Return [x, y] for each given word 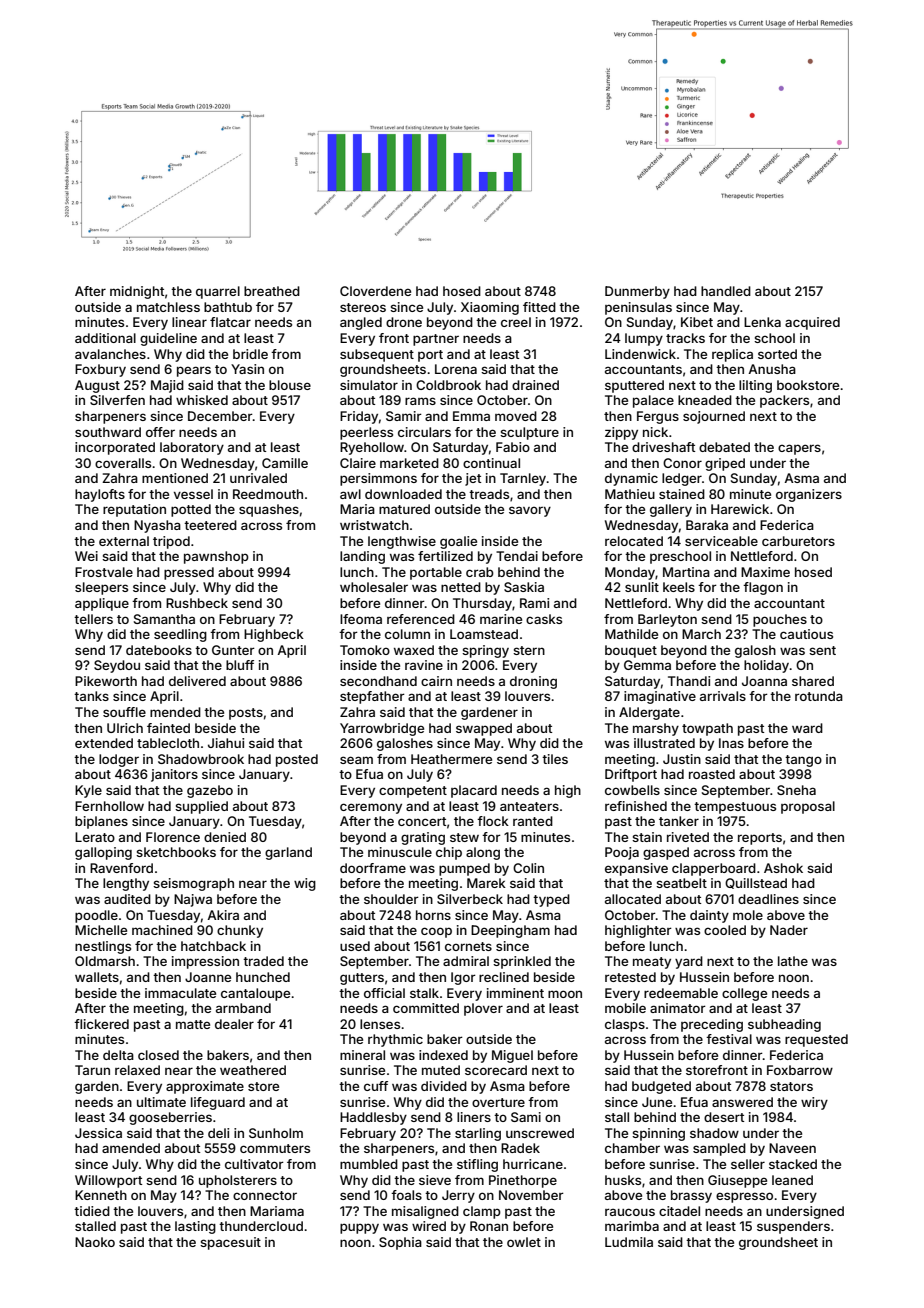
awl [350, 494]
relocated [634, 541]
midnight [137, 292]
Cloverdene [375, 291]
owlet [524, 1242]
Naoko [95, 1242]
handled [726, 291]
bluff [240, 665]
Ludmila [629, 1242]
